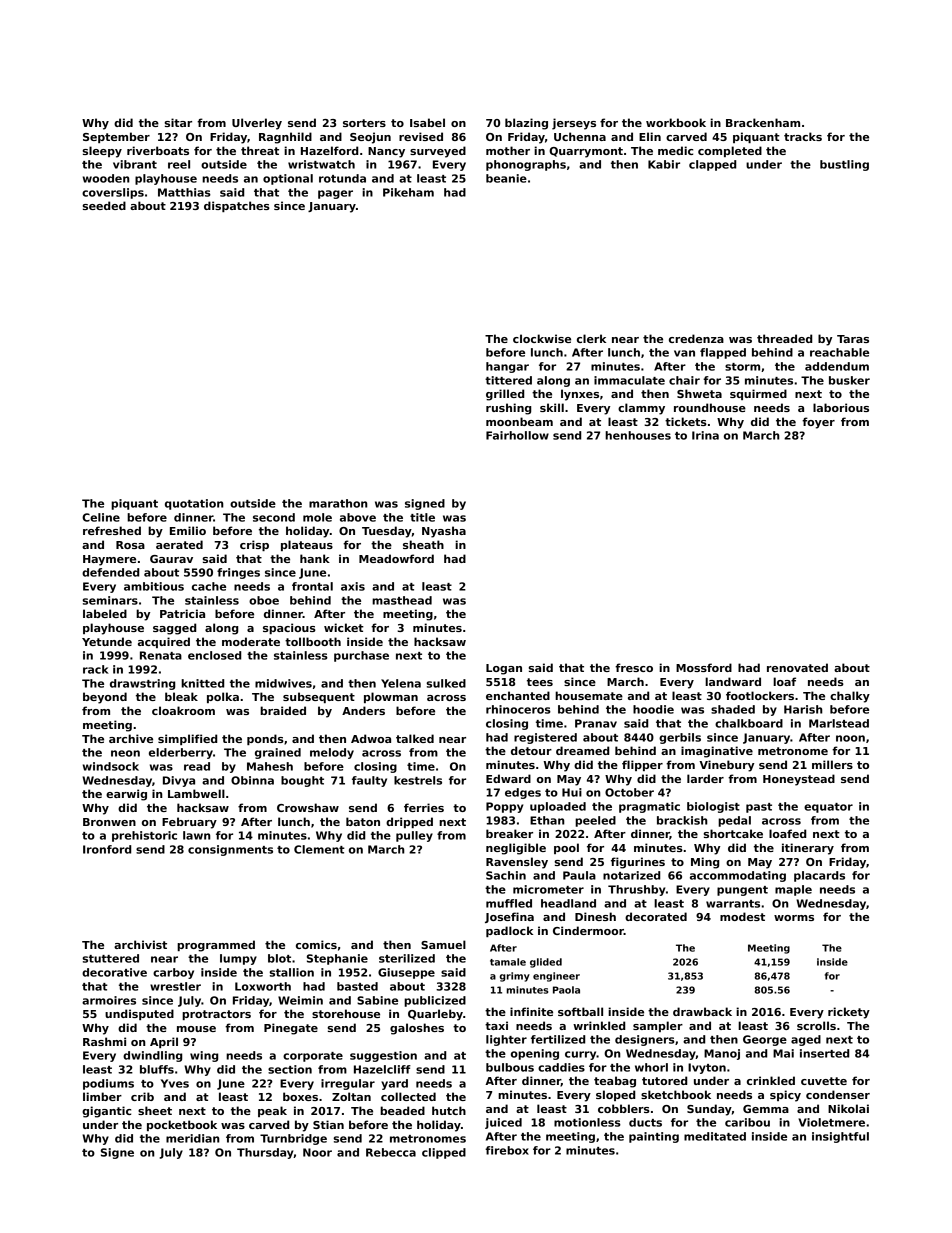  What do you see at coordinates (300, 1000) in the page?
I see `Weimin` at bounding box center [300, 1000].
